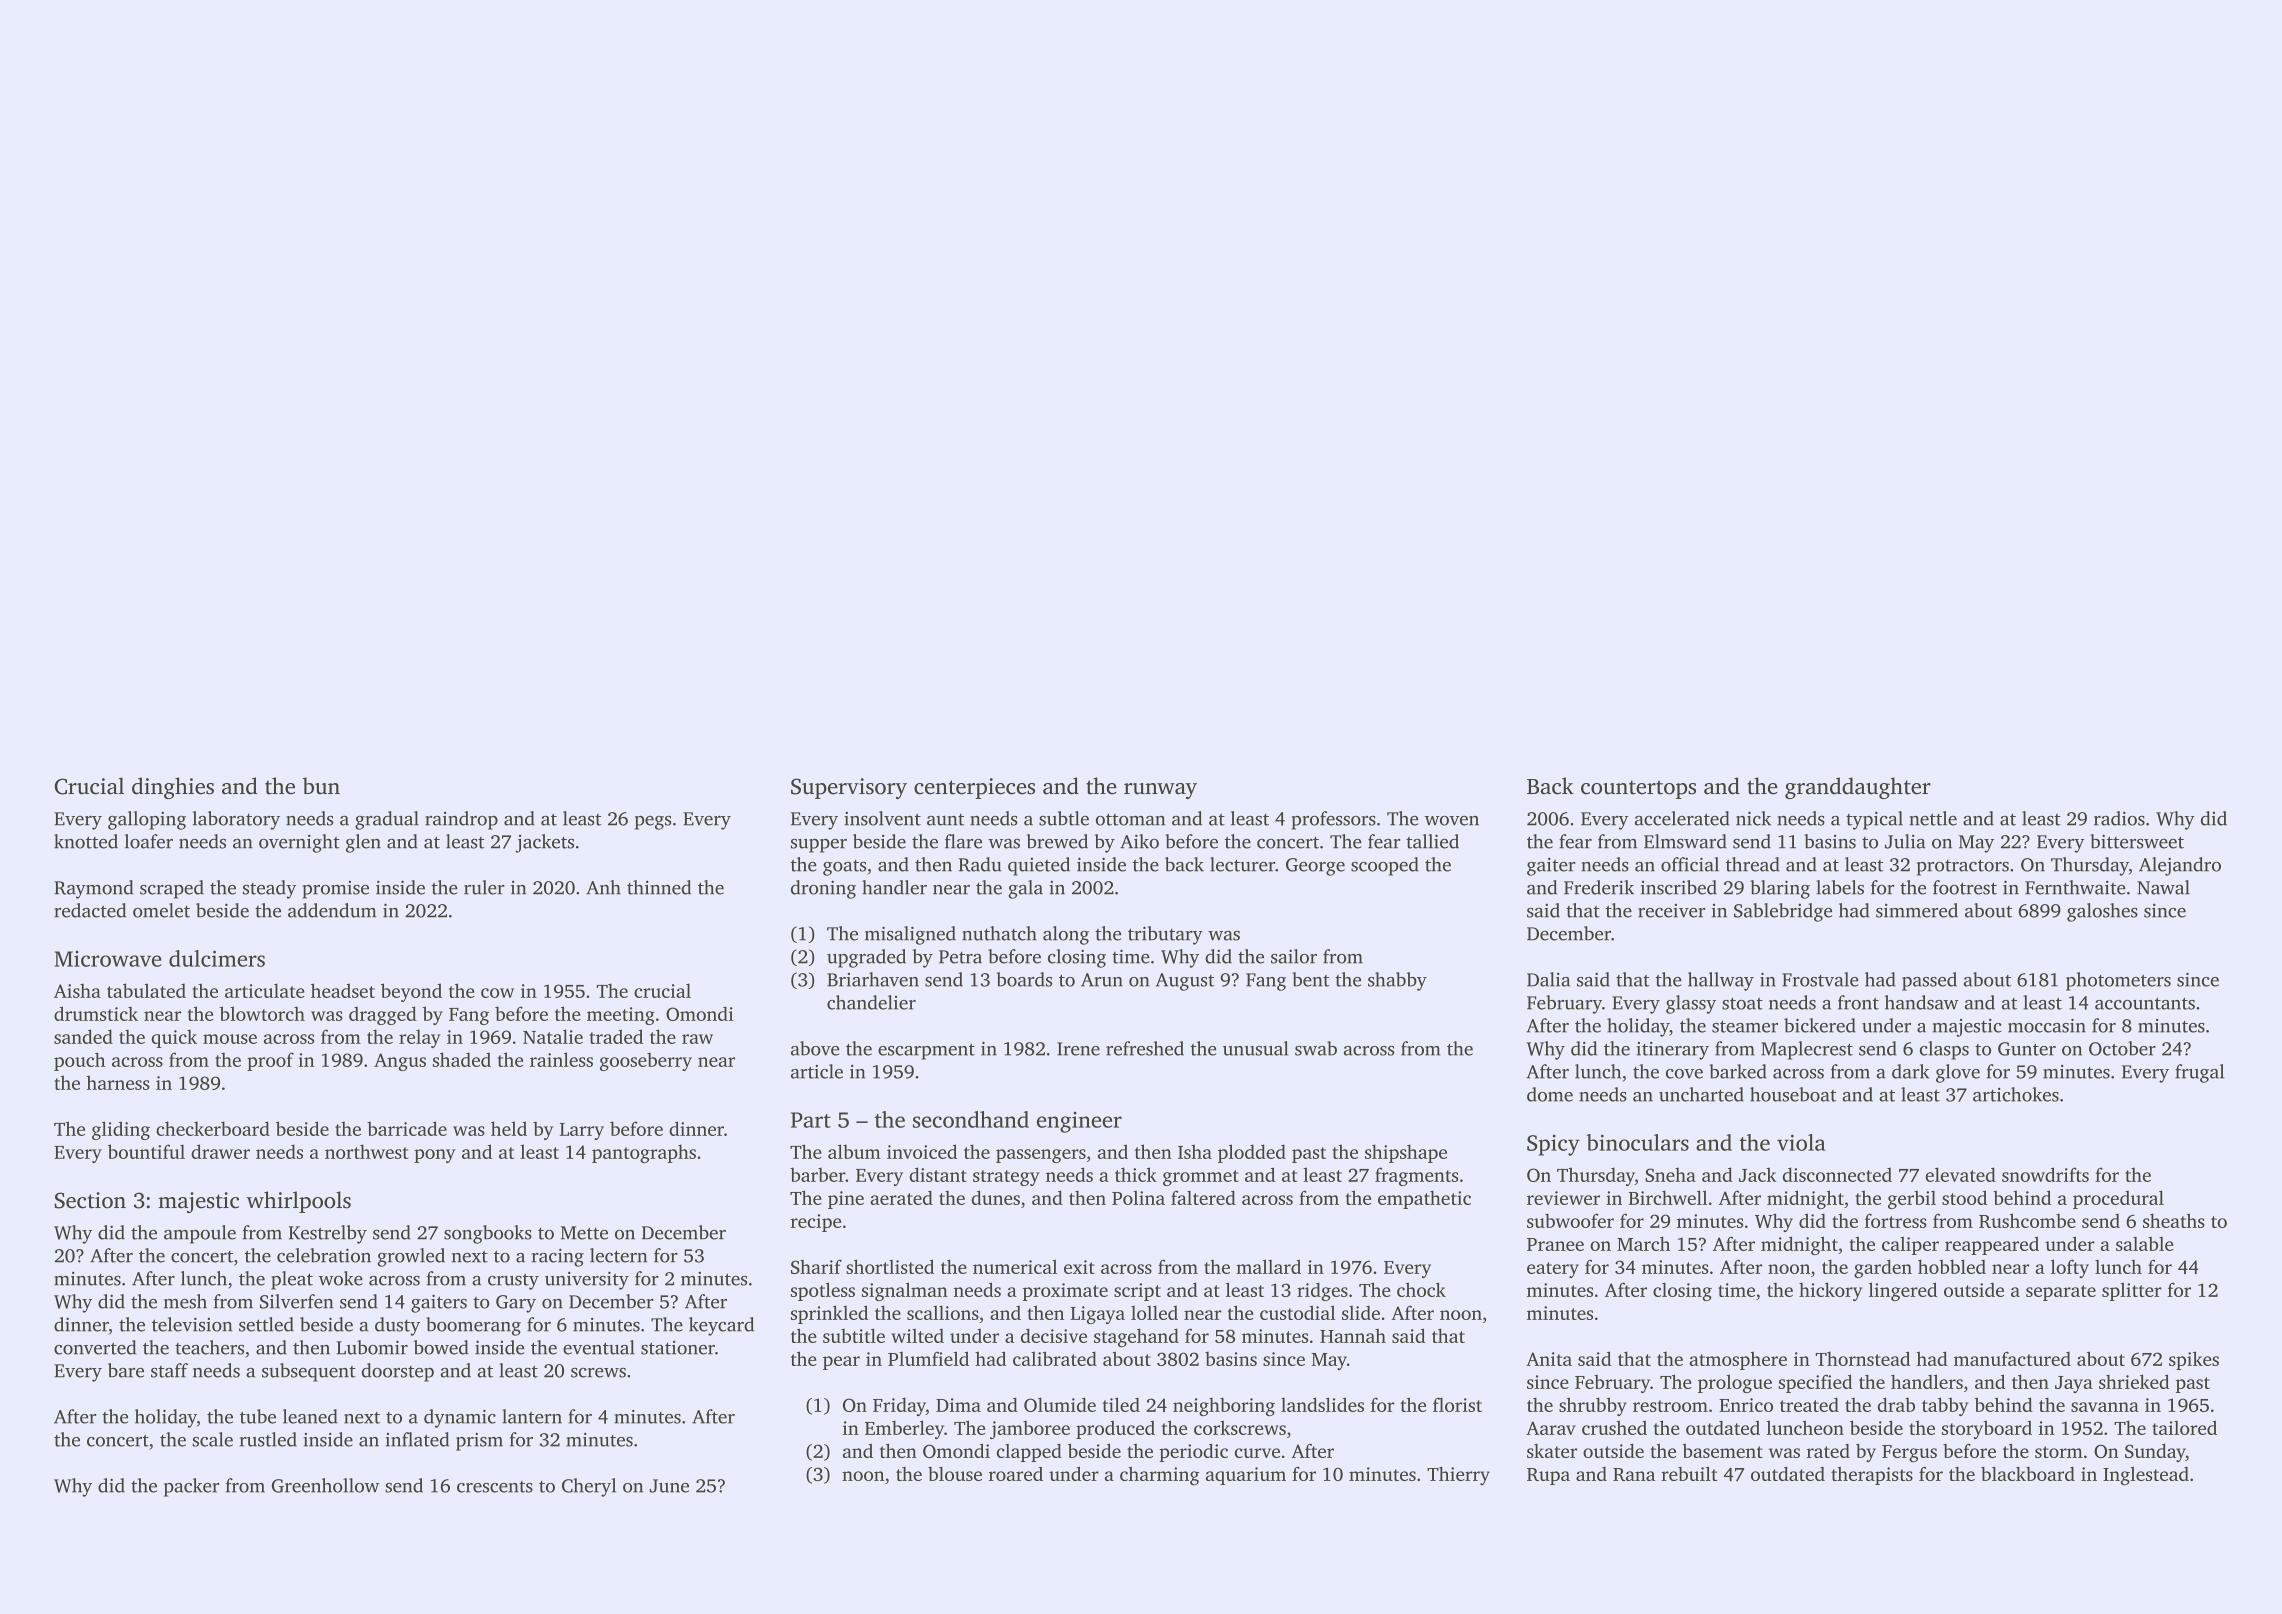 The image size is (2282, 1614). Describe the element at coordinates (1858, 788) in the screenshot. I see `granddaughter` at that location.
